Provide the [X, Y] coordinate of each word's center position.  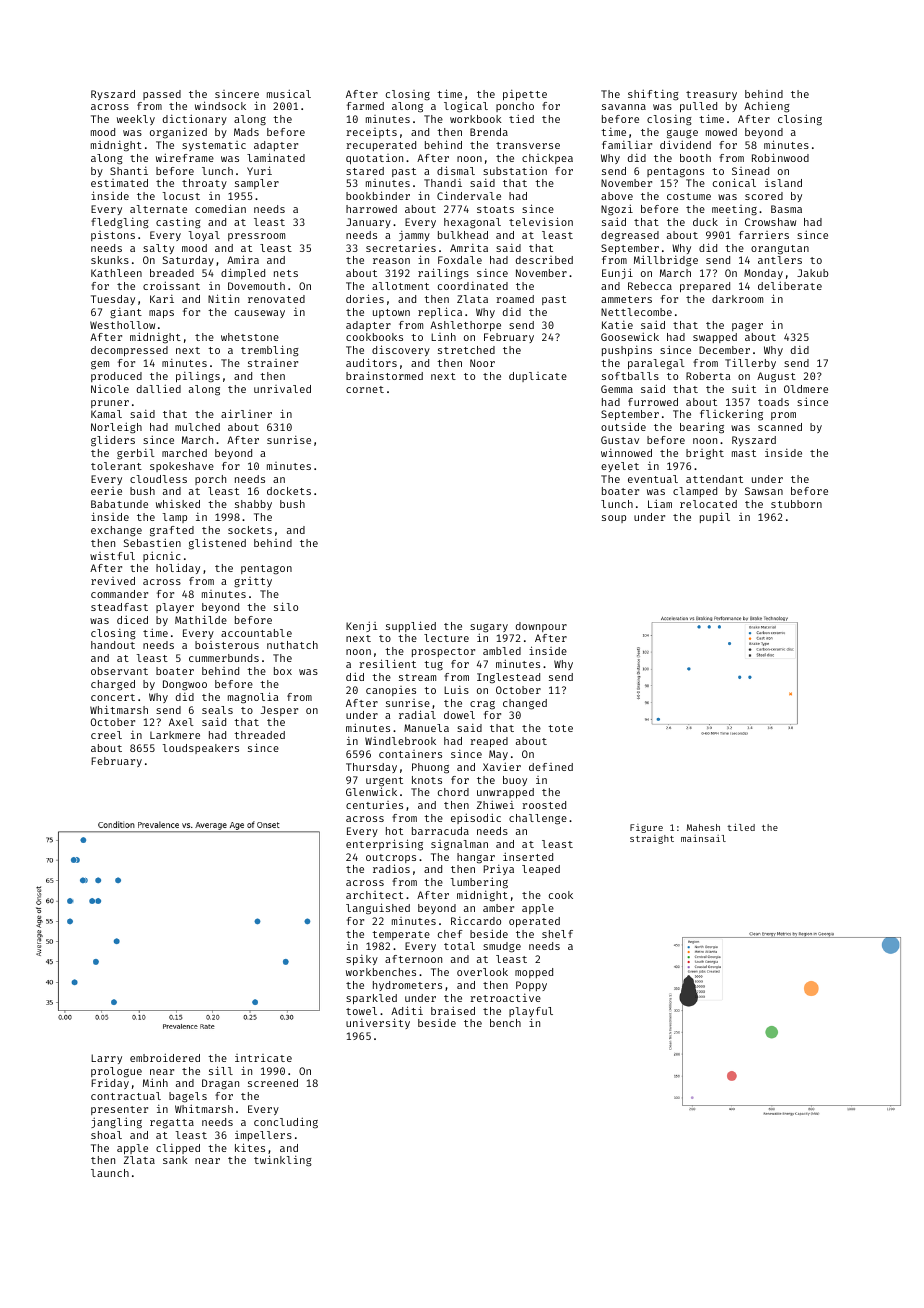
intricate [263, 1058]
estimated [119, 183]
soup [614, 519]
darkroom [737, 299]
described [544, 260]
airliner [246, 413]
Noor [482, 363]
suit [744, 388]
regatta [172, 1124]
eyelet [620, 467]
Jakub [812, 273]
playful [531, 1012]
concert [113, 697]
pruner [110, 404]
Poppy [531, 986]
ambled [502, 651]
